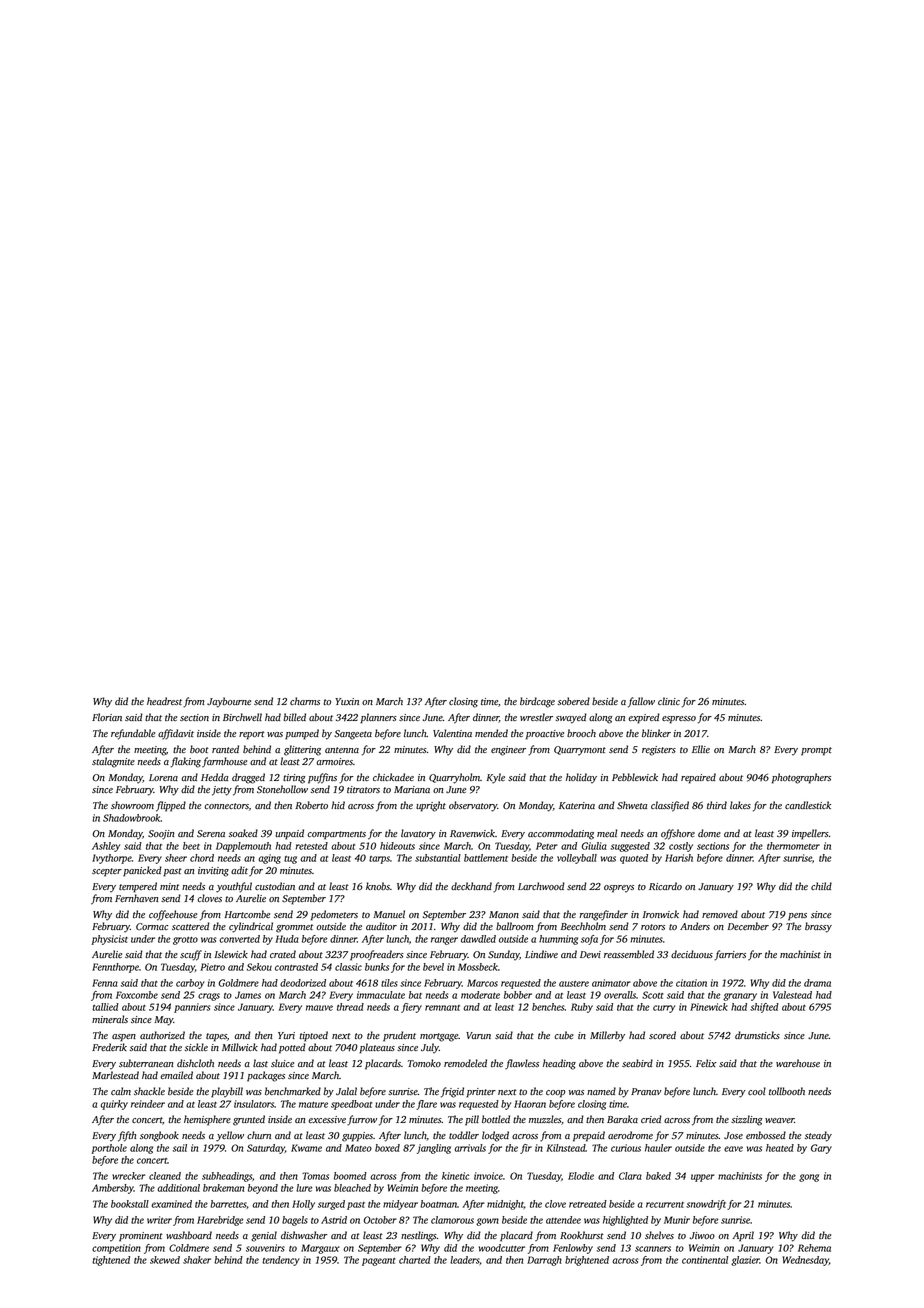 The height and width of the screenshot is (1308, 924). I want to click on photographers, so click(801, 778).
